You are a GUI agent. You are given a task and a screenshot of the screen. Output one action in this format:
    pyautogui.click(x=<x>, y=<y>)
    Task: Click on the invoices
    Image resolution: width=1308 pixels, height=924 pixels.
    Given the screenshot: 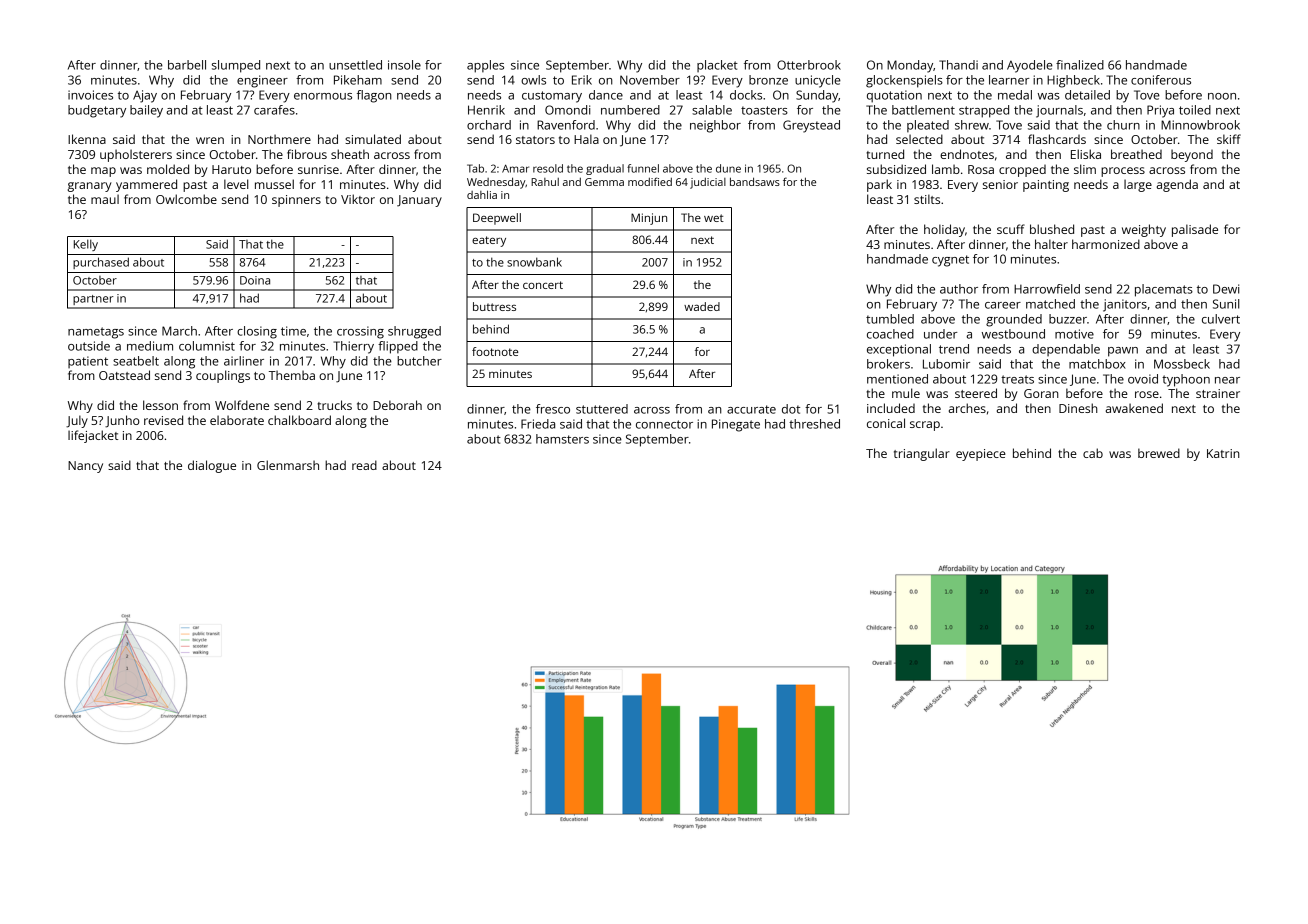 What is the action you would take?
    pyautogui.click(x=90, y=95)
